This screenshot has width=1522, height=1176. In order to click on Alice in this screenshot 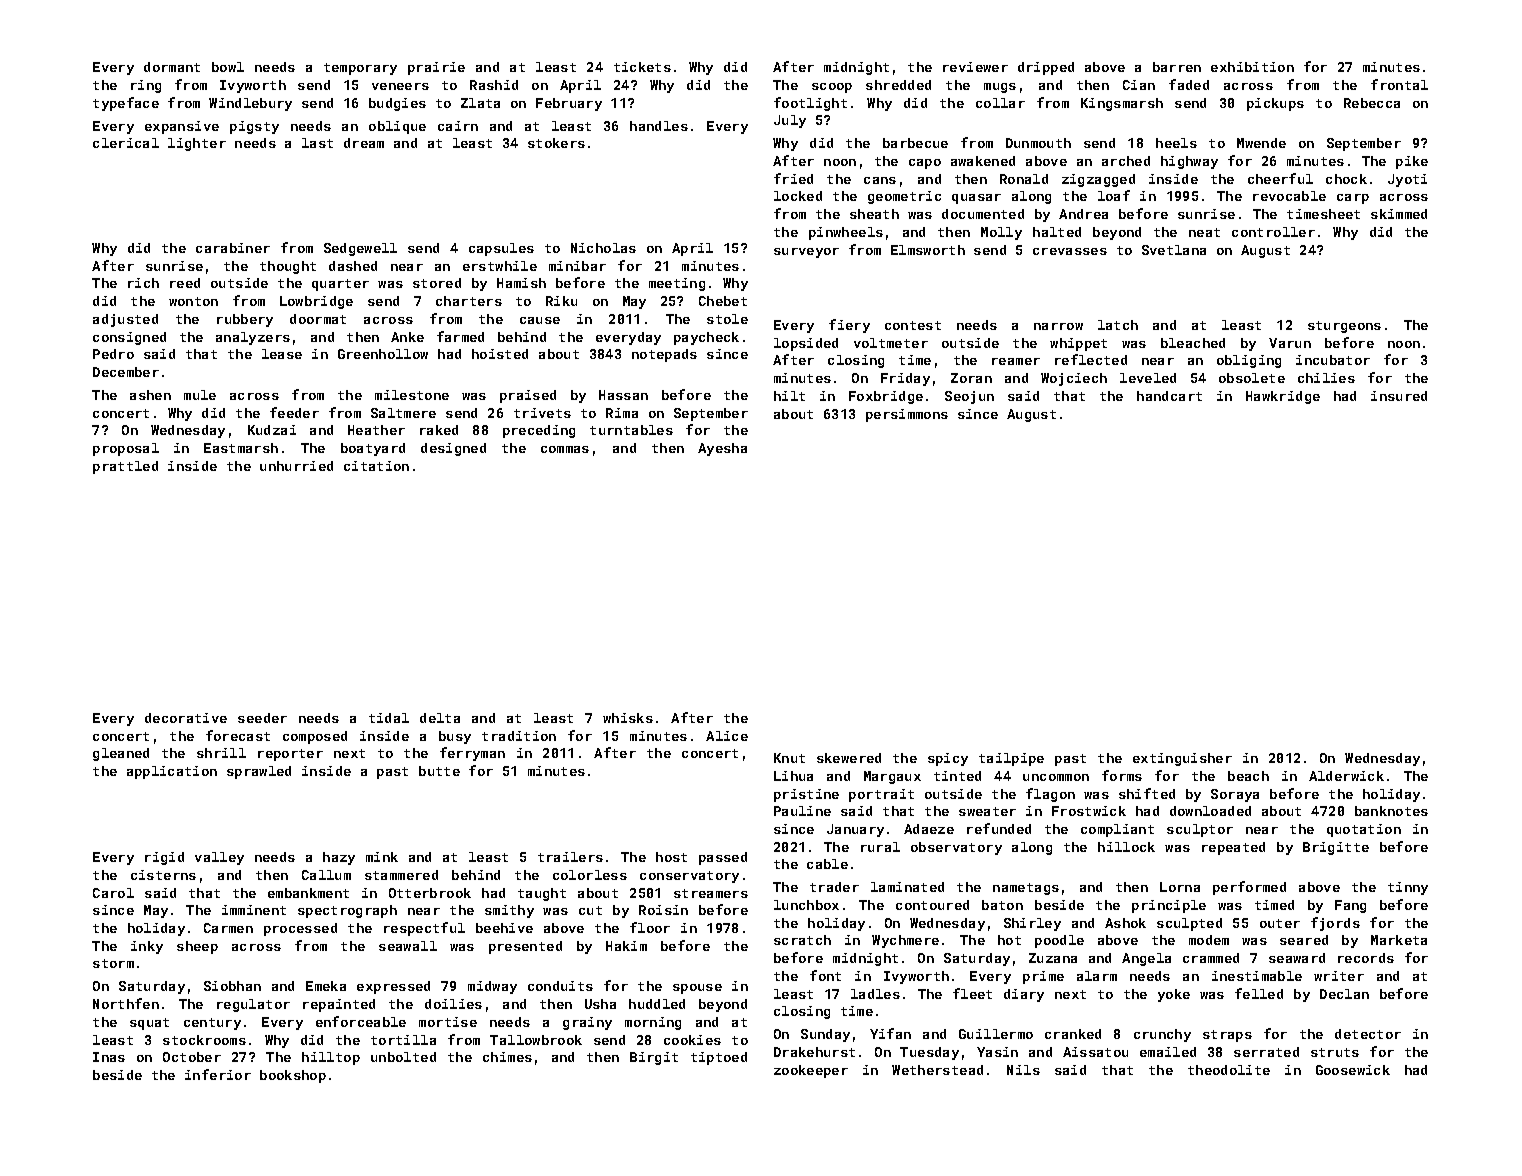, I will do `click(727, 736)`.
